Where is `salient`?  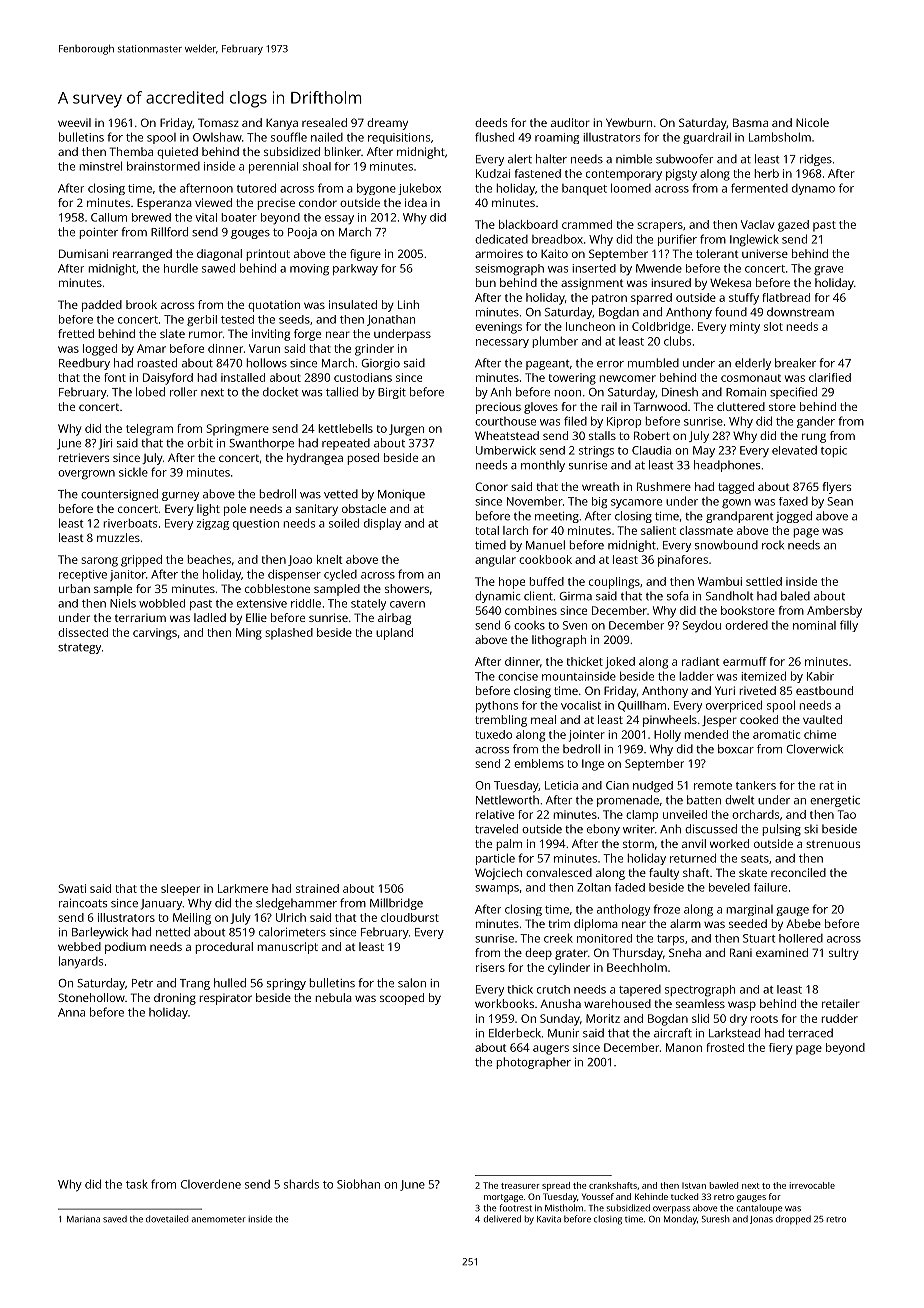 salient is located at coordinates (658, 530).
